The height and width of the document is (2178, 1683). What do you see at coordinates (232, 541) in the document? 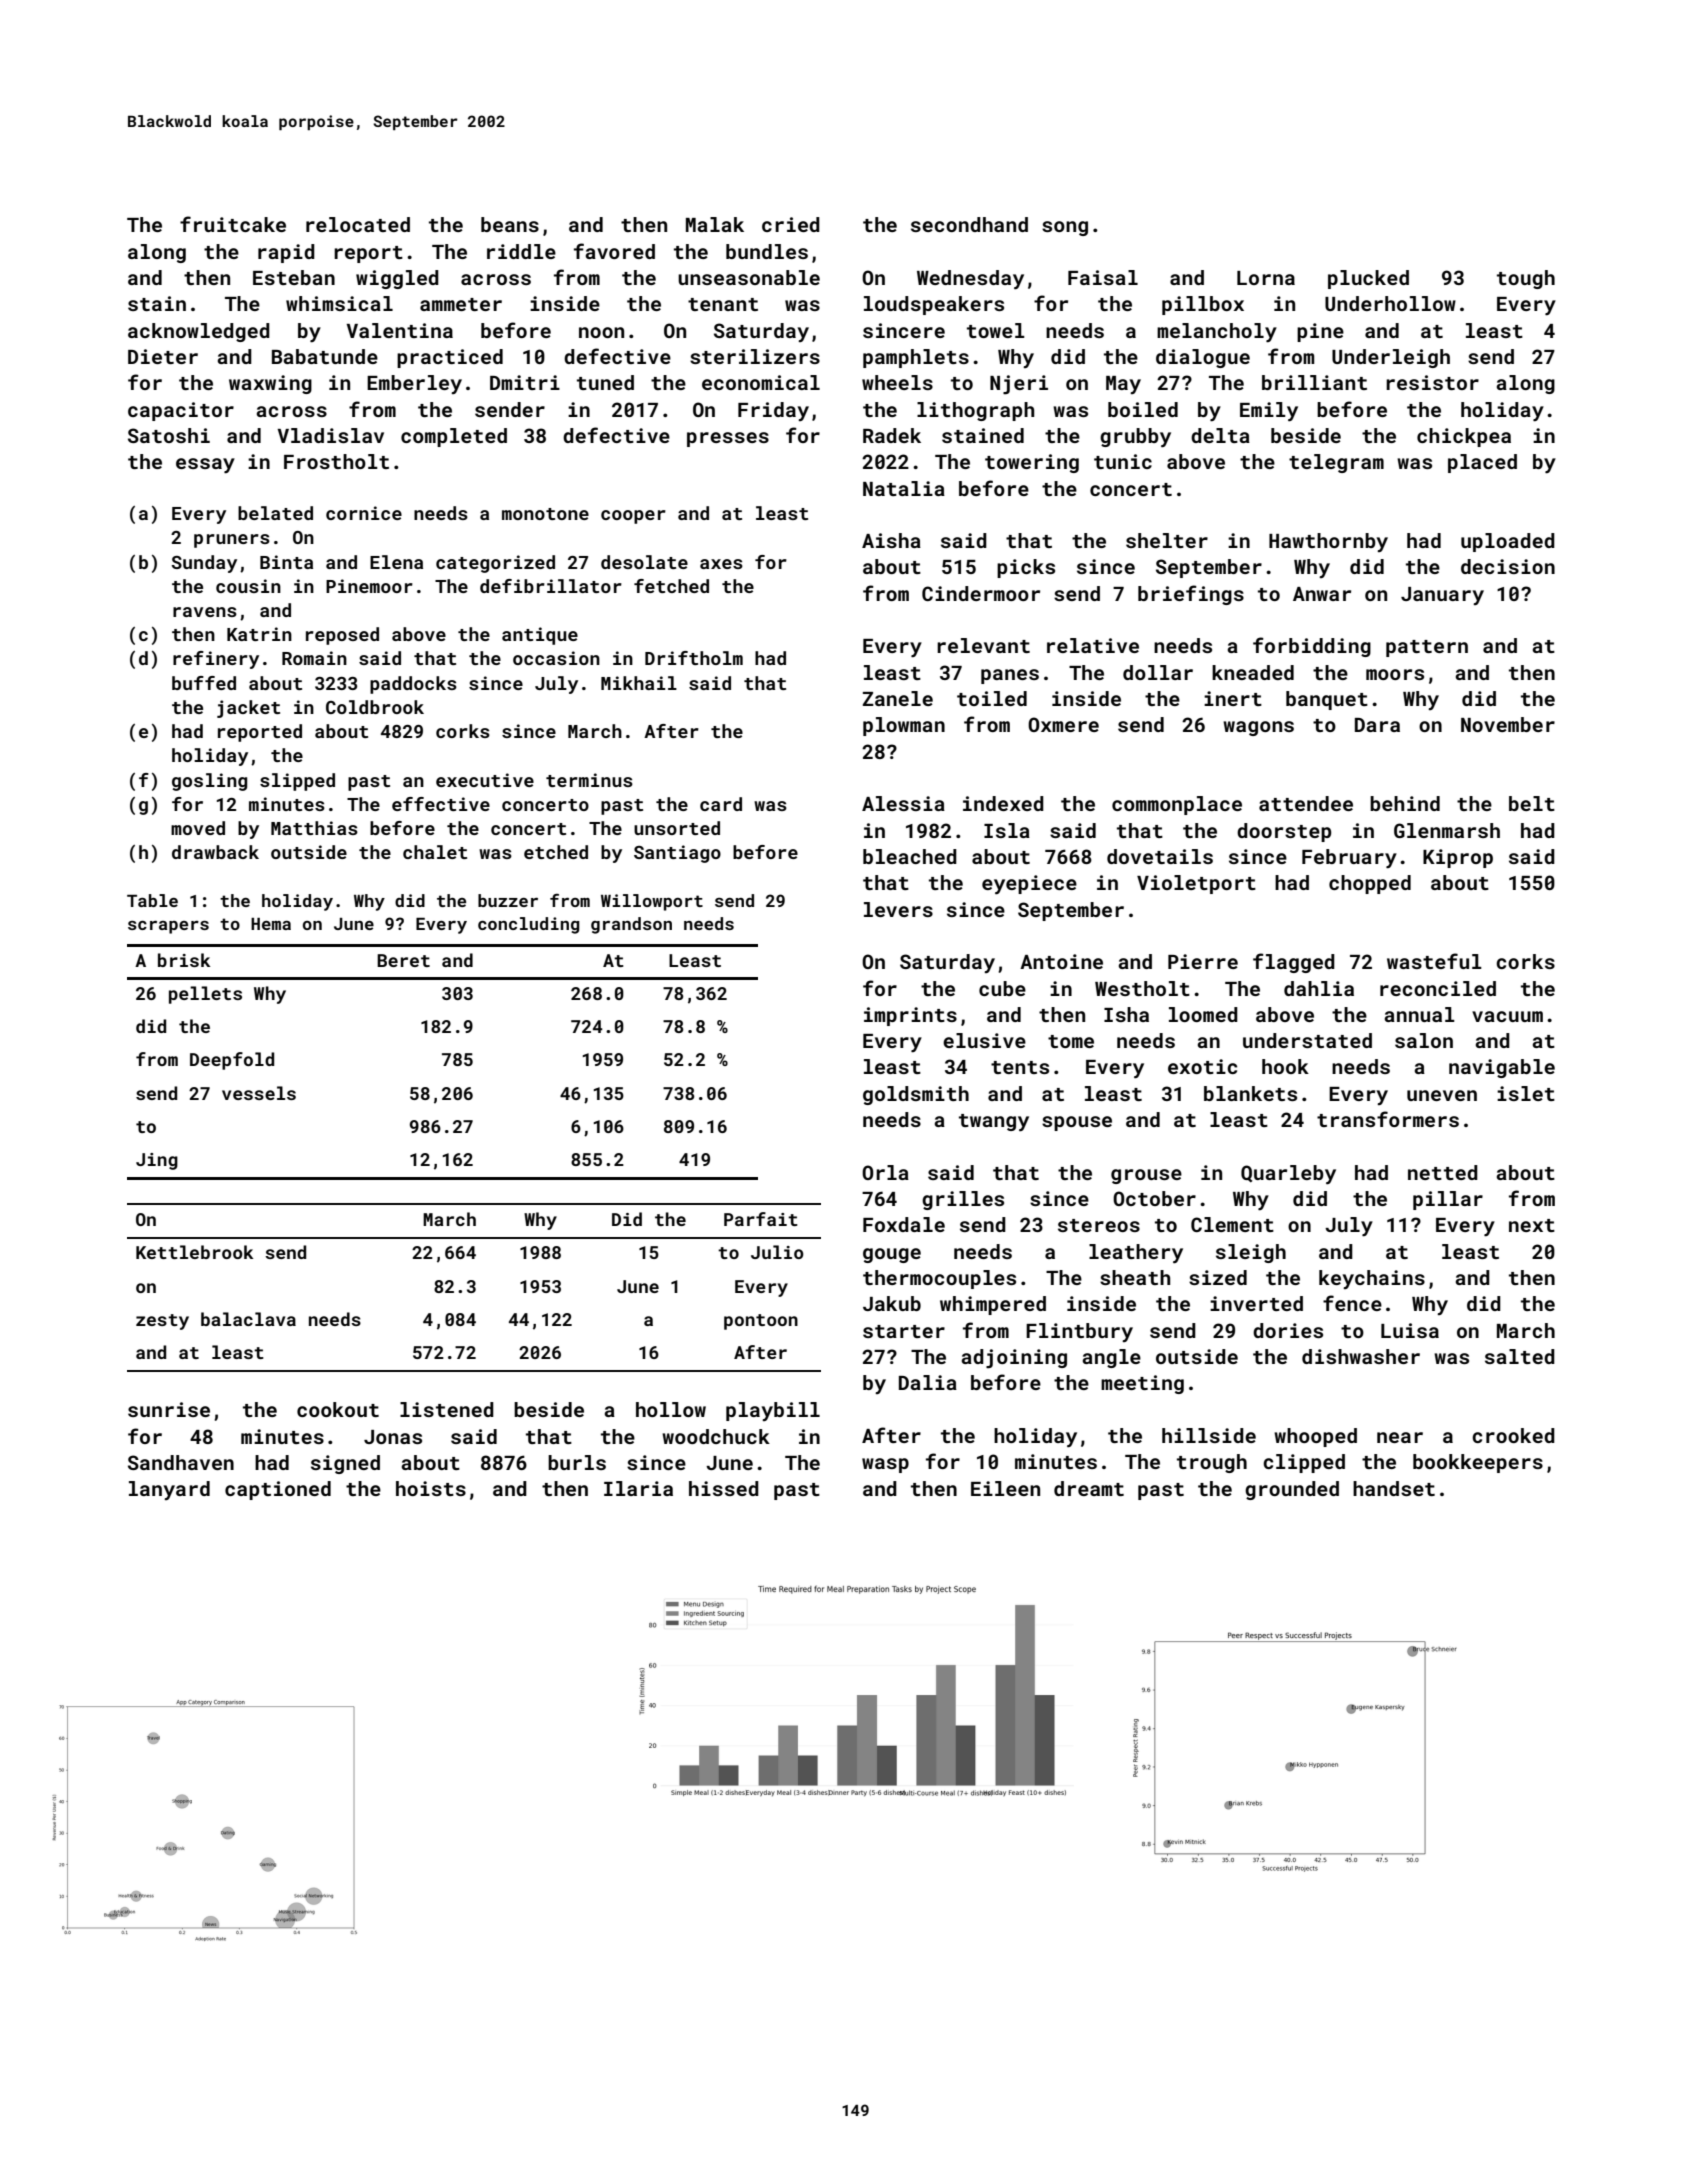
I see `pruners` at bounding box center [232, 541].
